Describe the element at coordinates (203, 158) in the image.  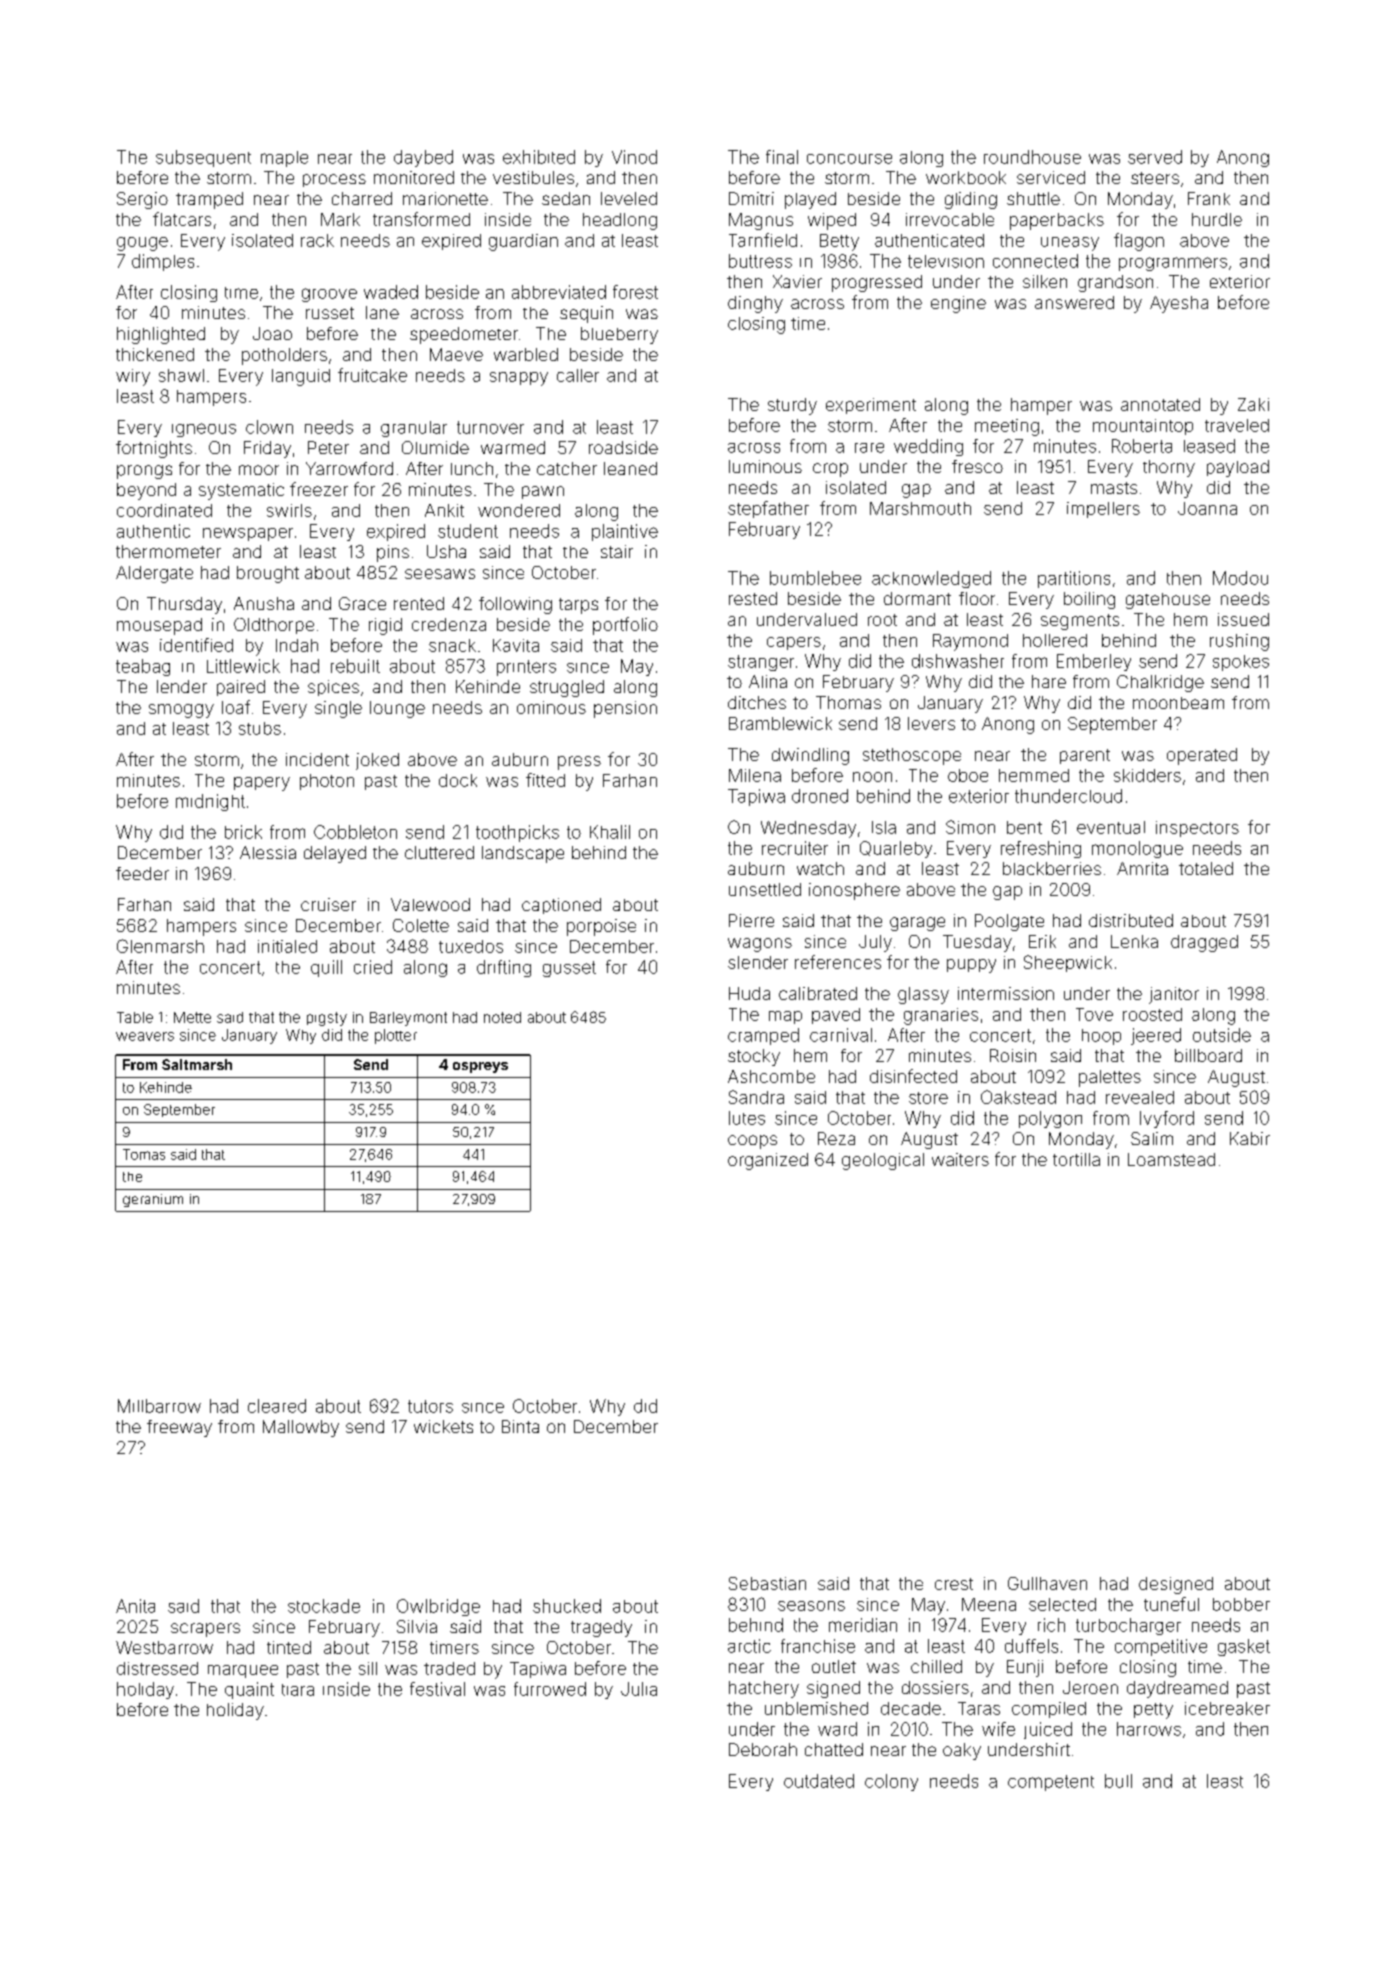
I see `subsequent` at that location.
